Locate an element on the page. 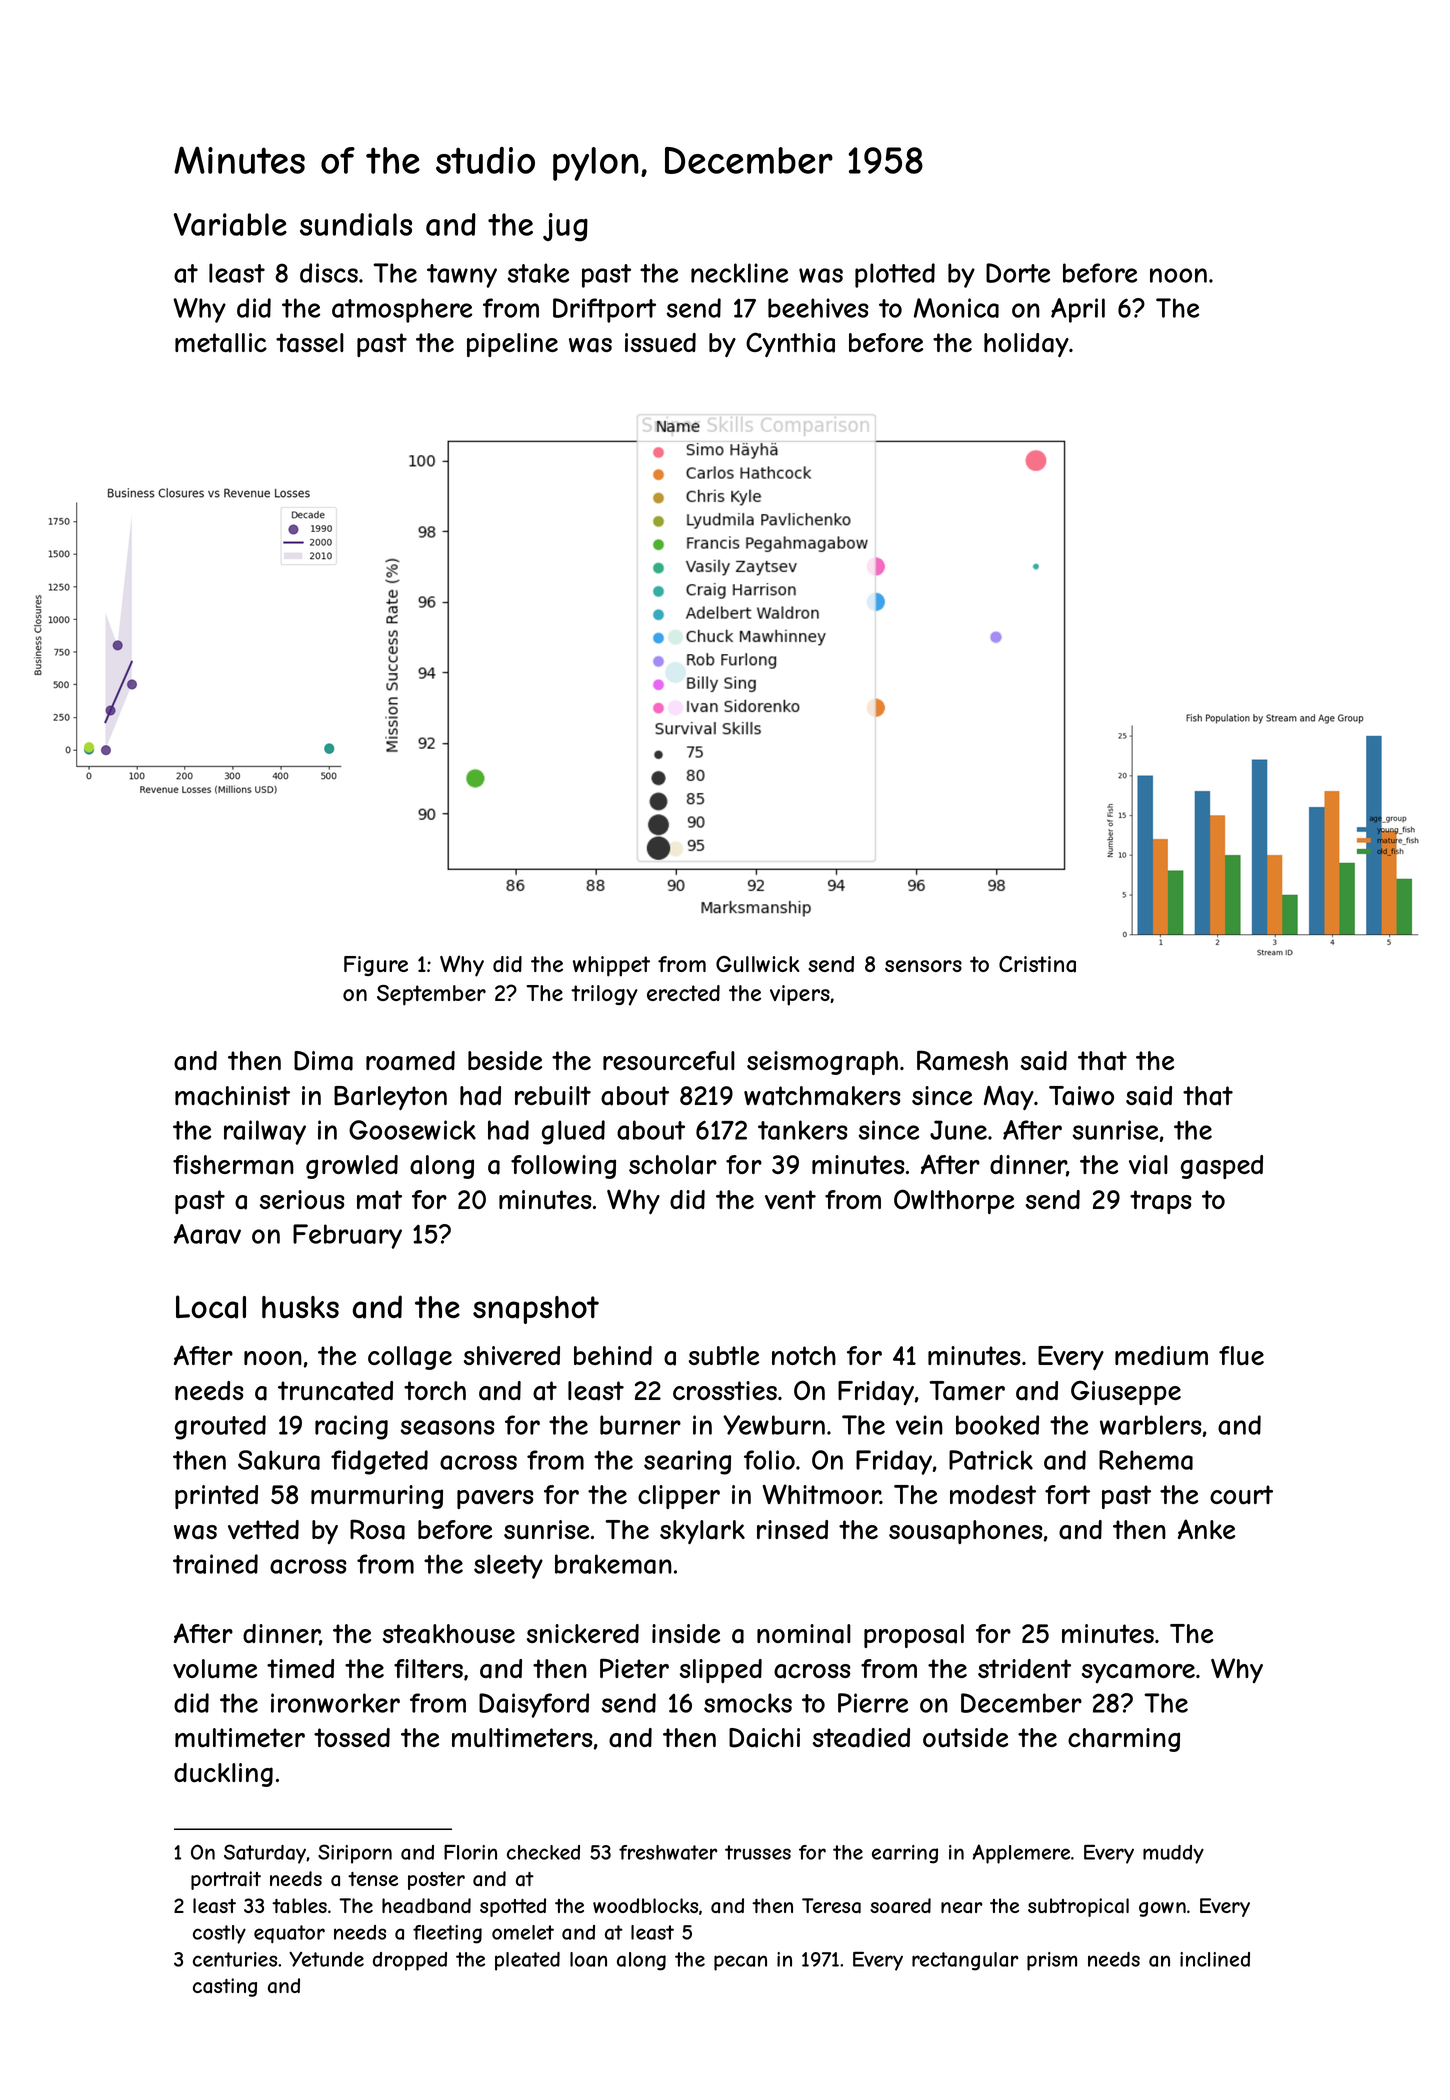  Figure is located at coordinates (376, 966).
